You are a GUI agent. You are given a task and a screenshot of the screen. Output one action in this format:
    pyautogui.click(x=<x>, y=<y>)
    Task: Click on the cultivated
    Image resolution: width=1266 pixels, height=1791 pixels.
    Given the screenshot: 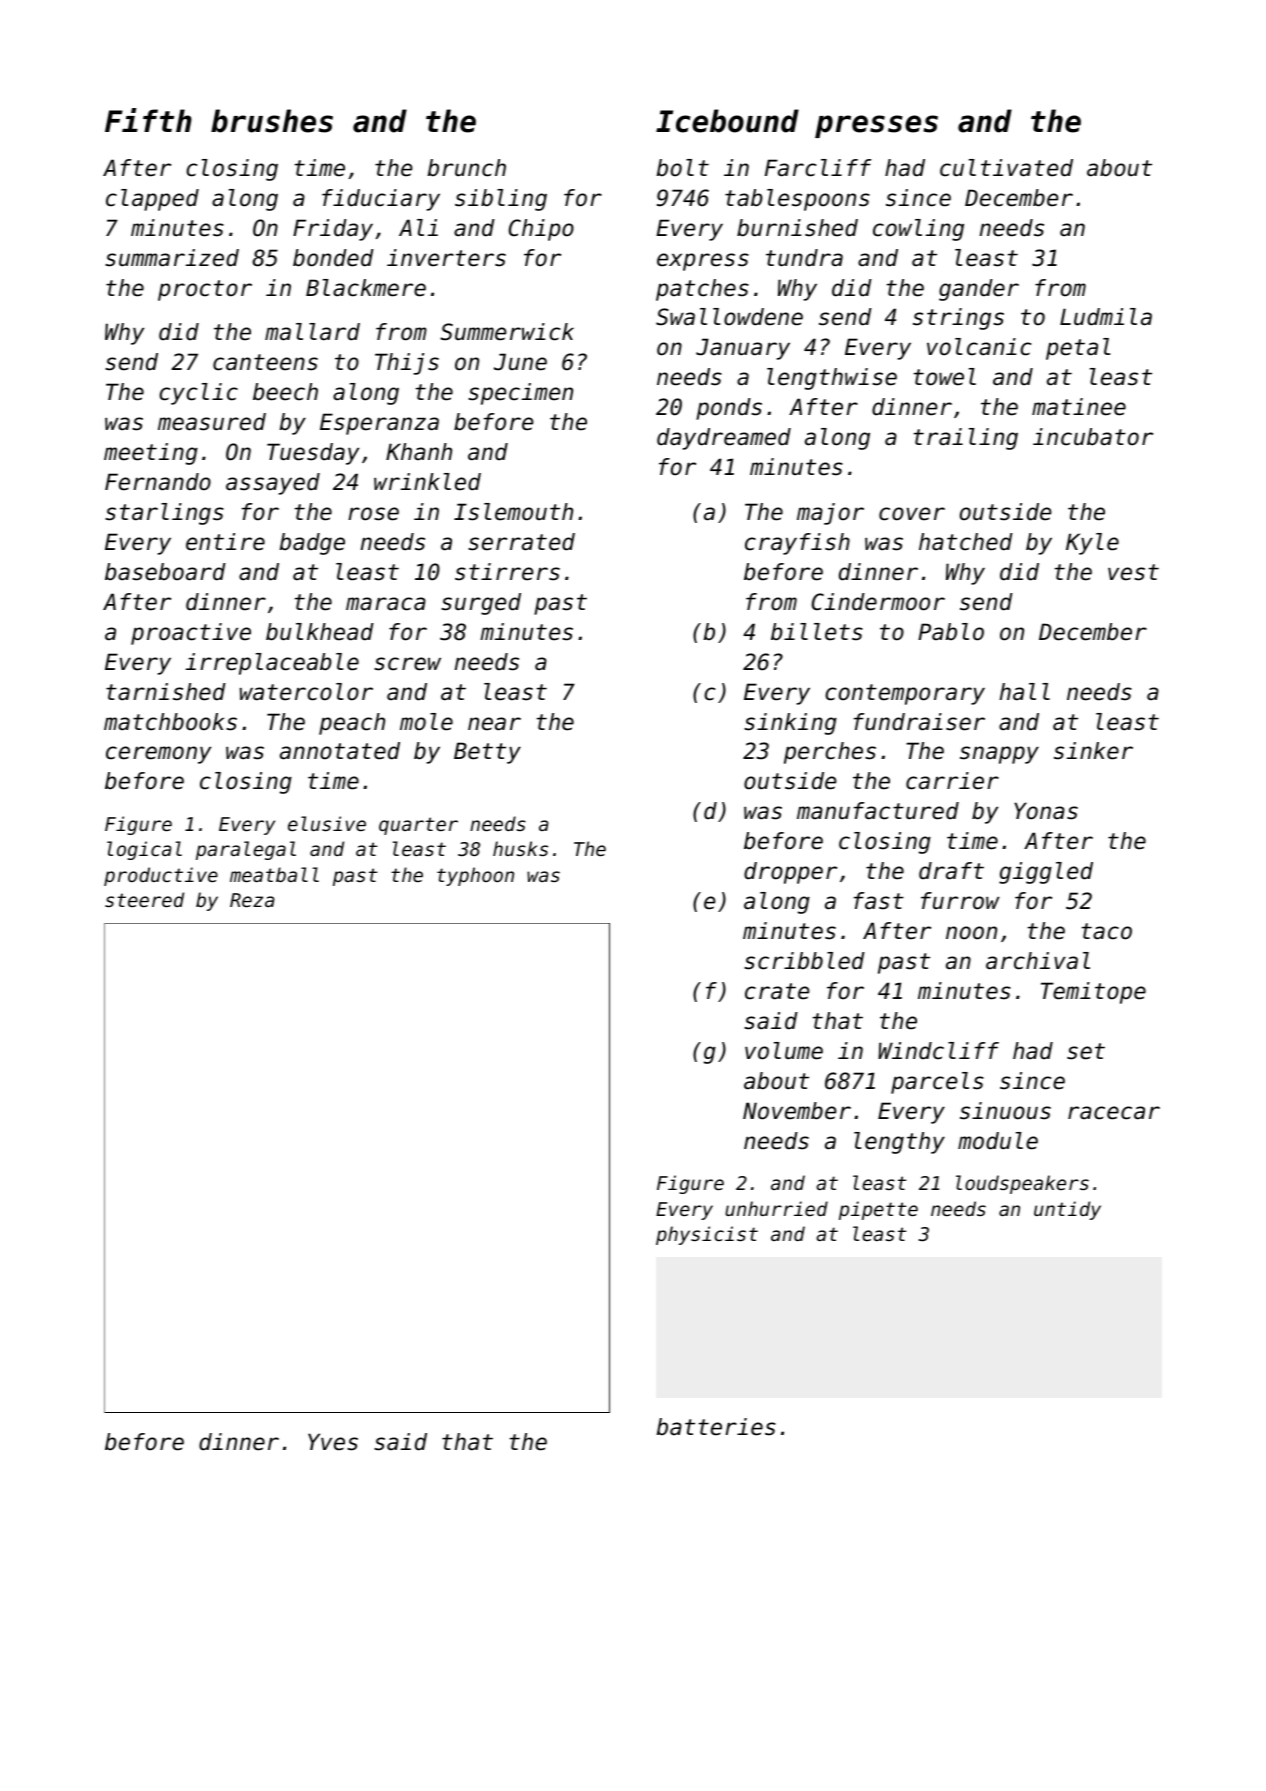 What is the action you would take?
    pyautogui.click(x=1006, y=168)
